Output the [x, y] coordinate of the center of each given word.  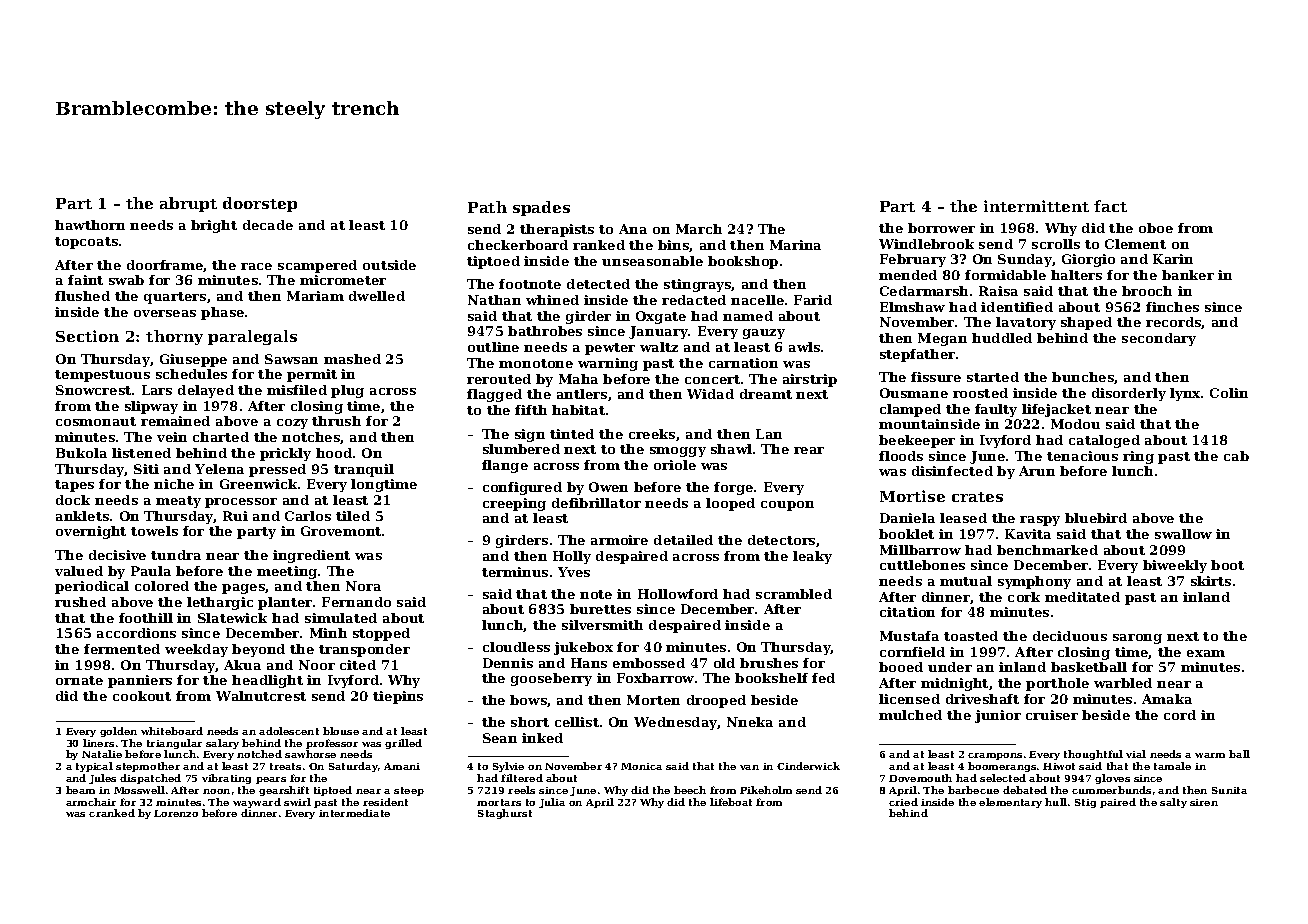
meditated [1082, 597]
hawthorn [90, 225]
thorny [174, 337]
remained [175, 421]
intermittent [1036, 206]
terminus [515, 572]
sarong [1137, 639]
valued [79, 571]
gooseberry [551, 679]
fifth [531, 410]
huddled [1002, 338]
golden [118, 732]
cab [1236, 456]
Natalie [102, 754]
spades [541, 208]
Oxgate [661, 317]
